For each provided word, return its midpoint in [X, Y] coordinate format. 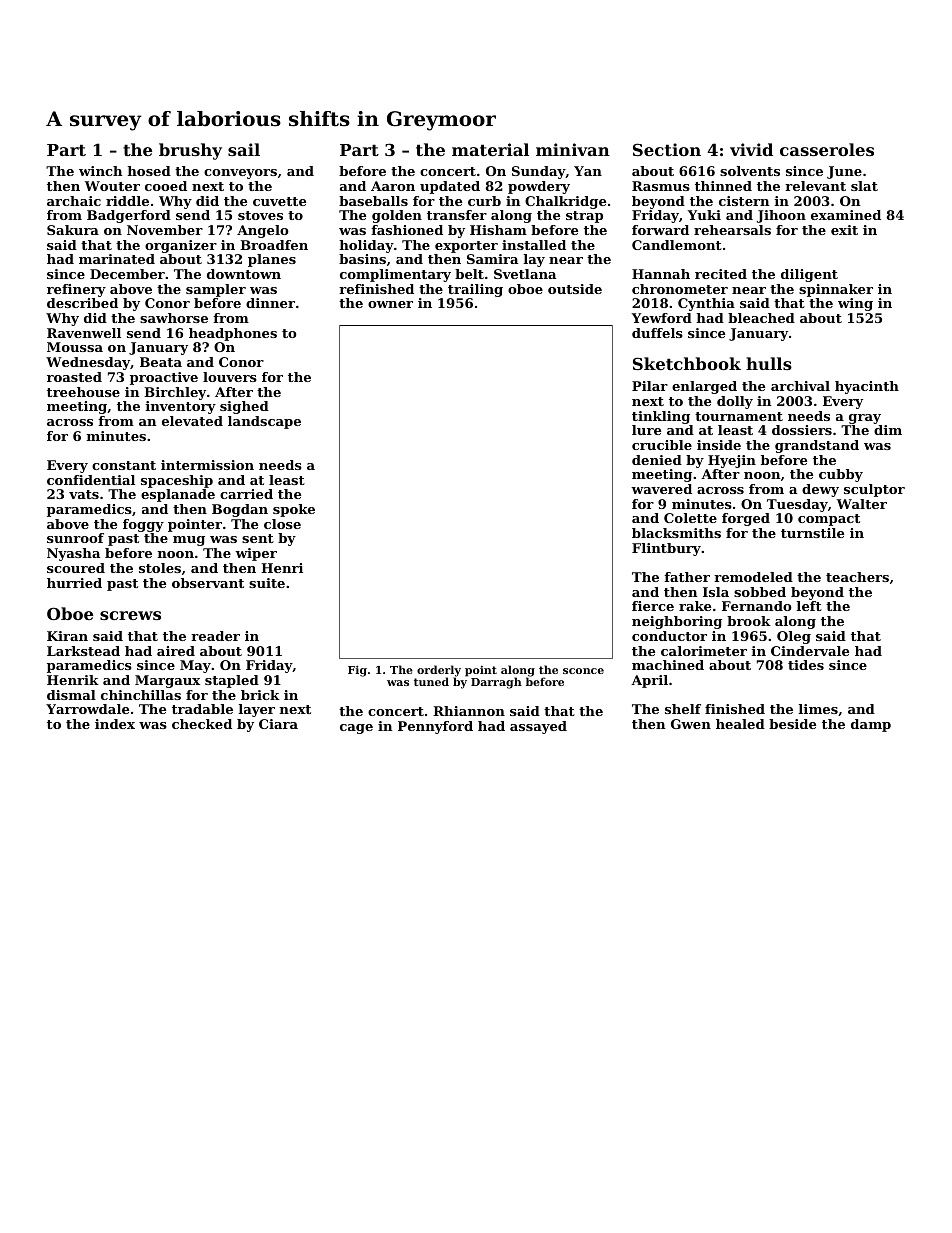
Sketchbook [687, 363]
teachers [857, 577]
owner [390, 304]
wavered [661, 489]
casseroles [827, 149]
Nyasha [73, 554]
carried [246, 494]
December [127, 274]
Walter [862, 504]
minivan [573, 149]
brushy [190, 151]
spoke [294, 510]
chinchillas [141, 695]
